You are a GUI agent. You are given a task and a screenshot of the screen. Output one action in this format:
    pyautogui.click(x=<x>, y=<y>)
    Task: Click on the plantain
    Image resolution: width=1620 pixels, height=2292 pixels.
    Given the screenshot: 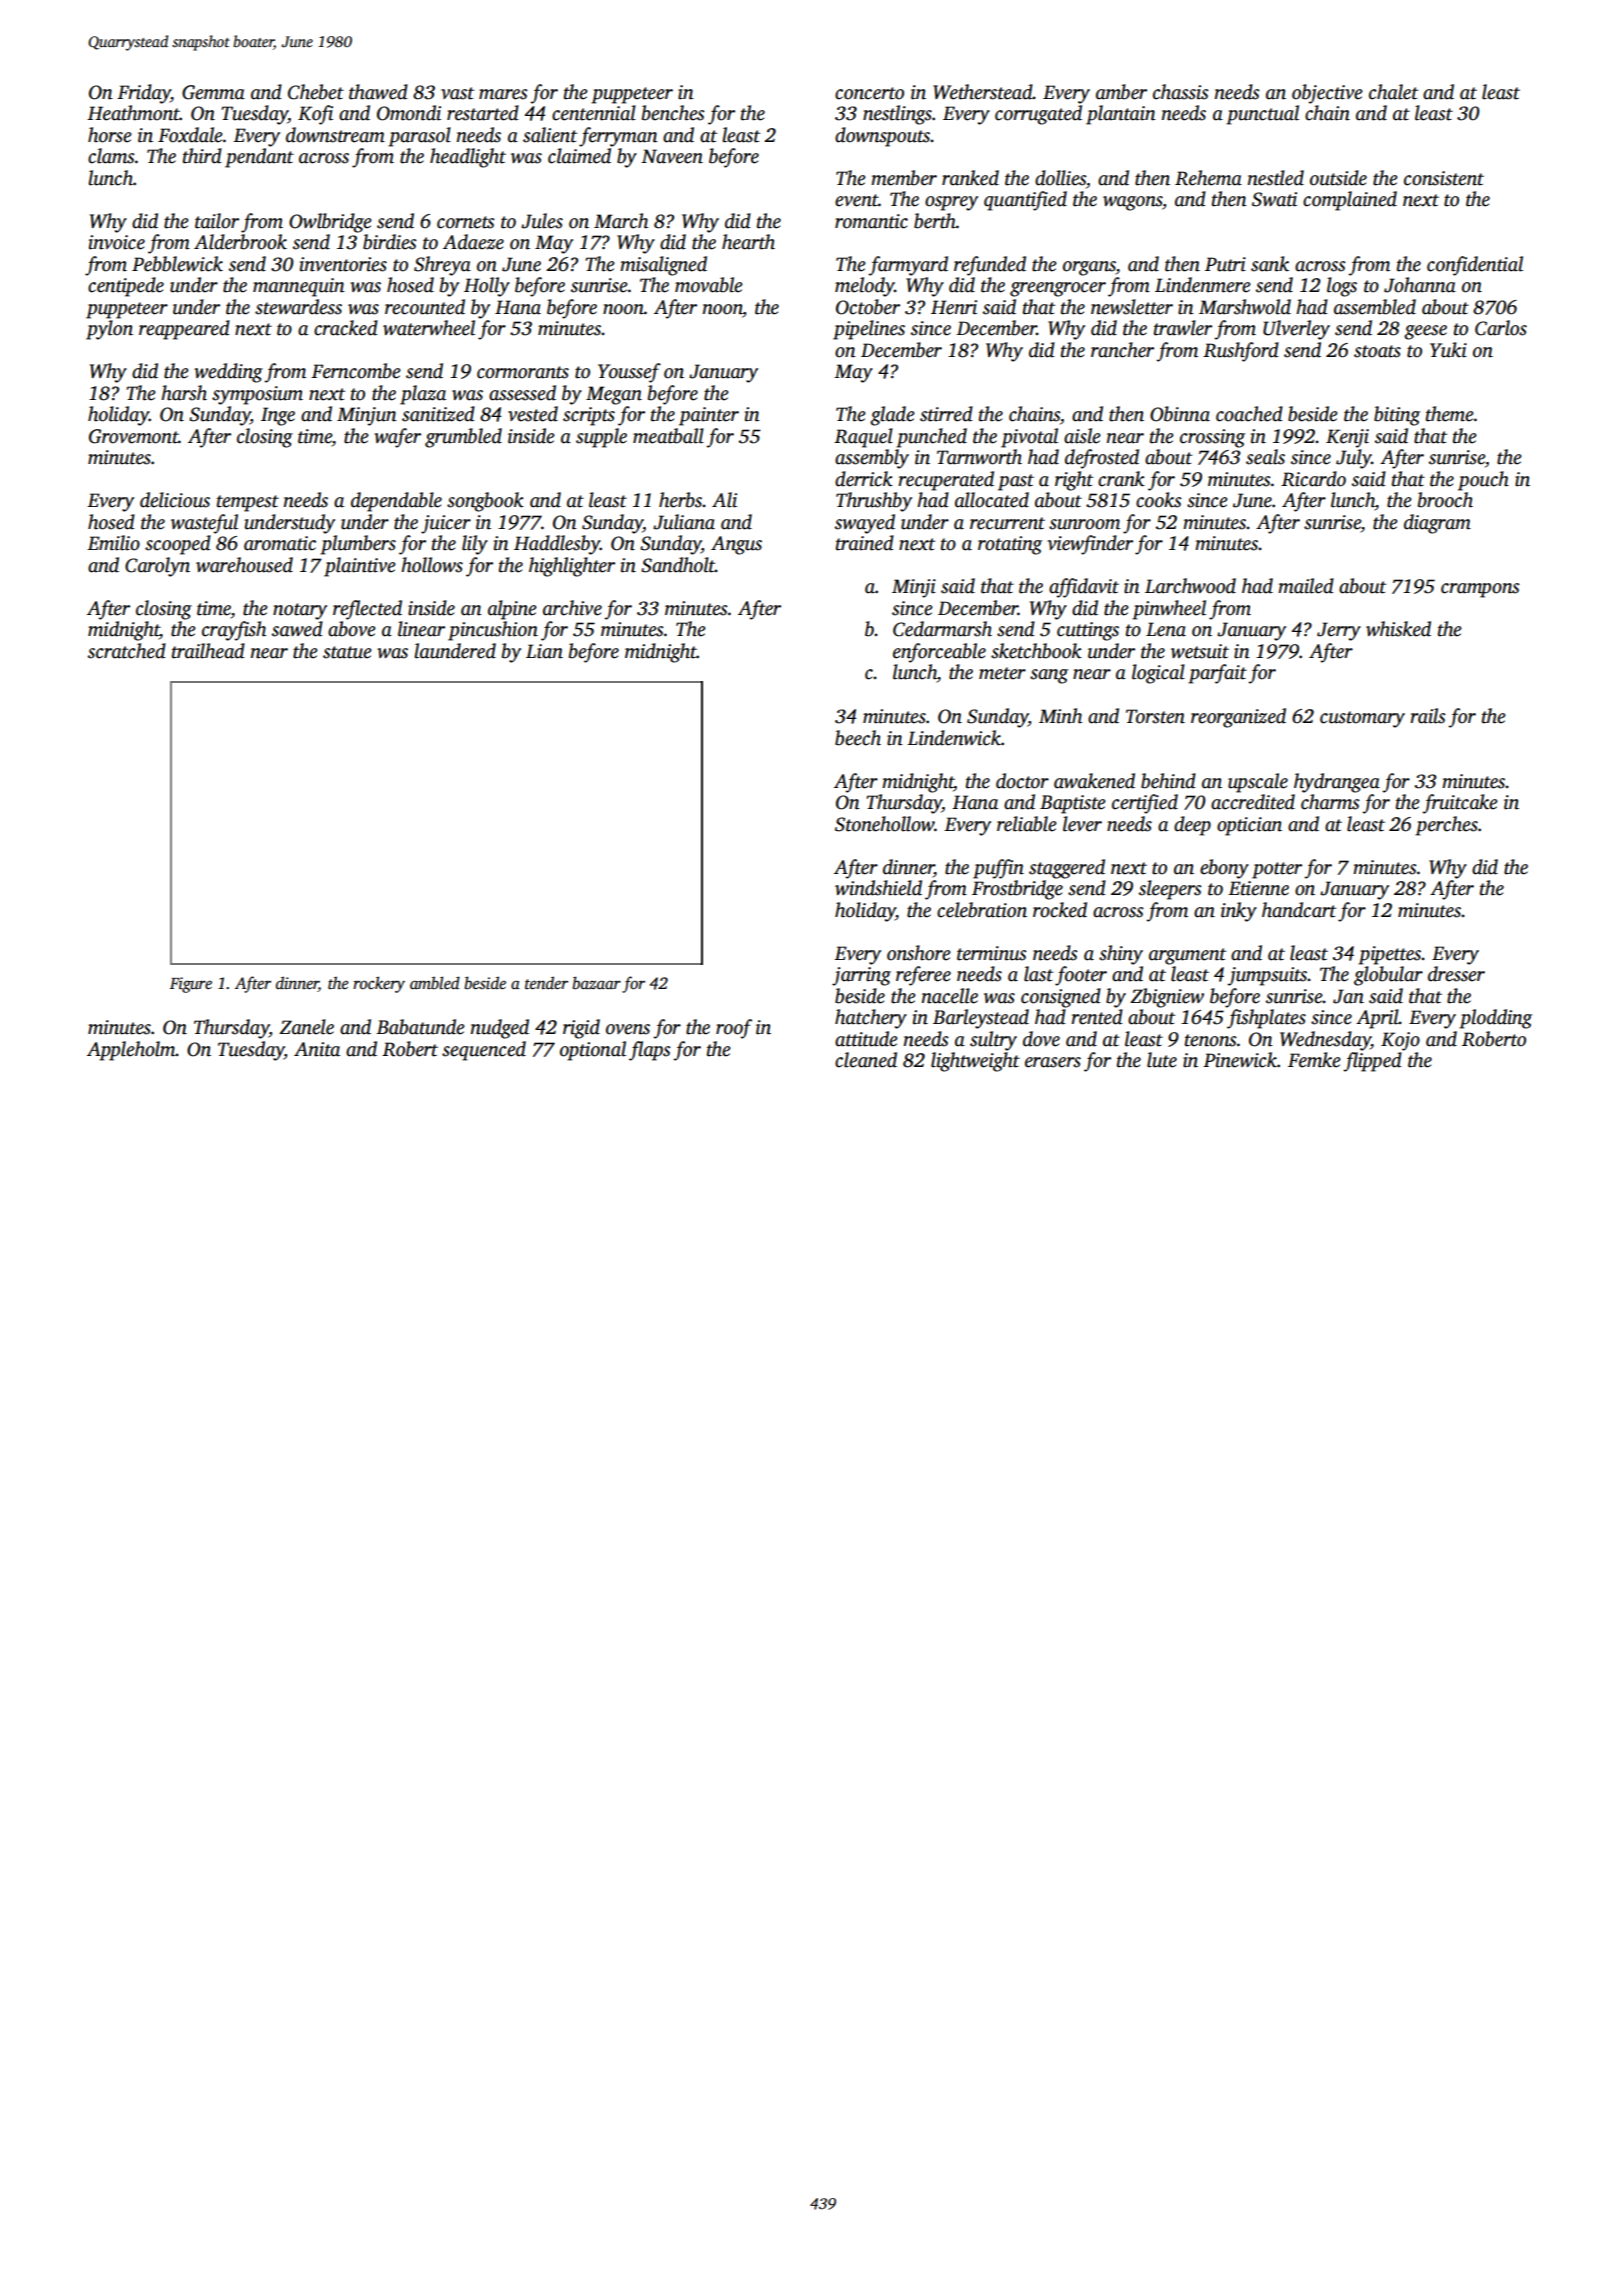 What is the action you would take?
    pyautogui.click(x=1121, y=115)
